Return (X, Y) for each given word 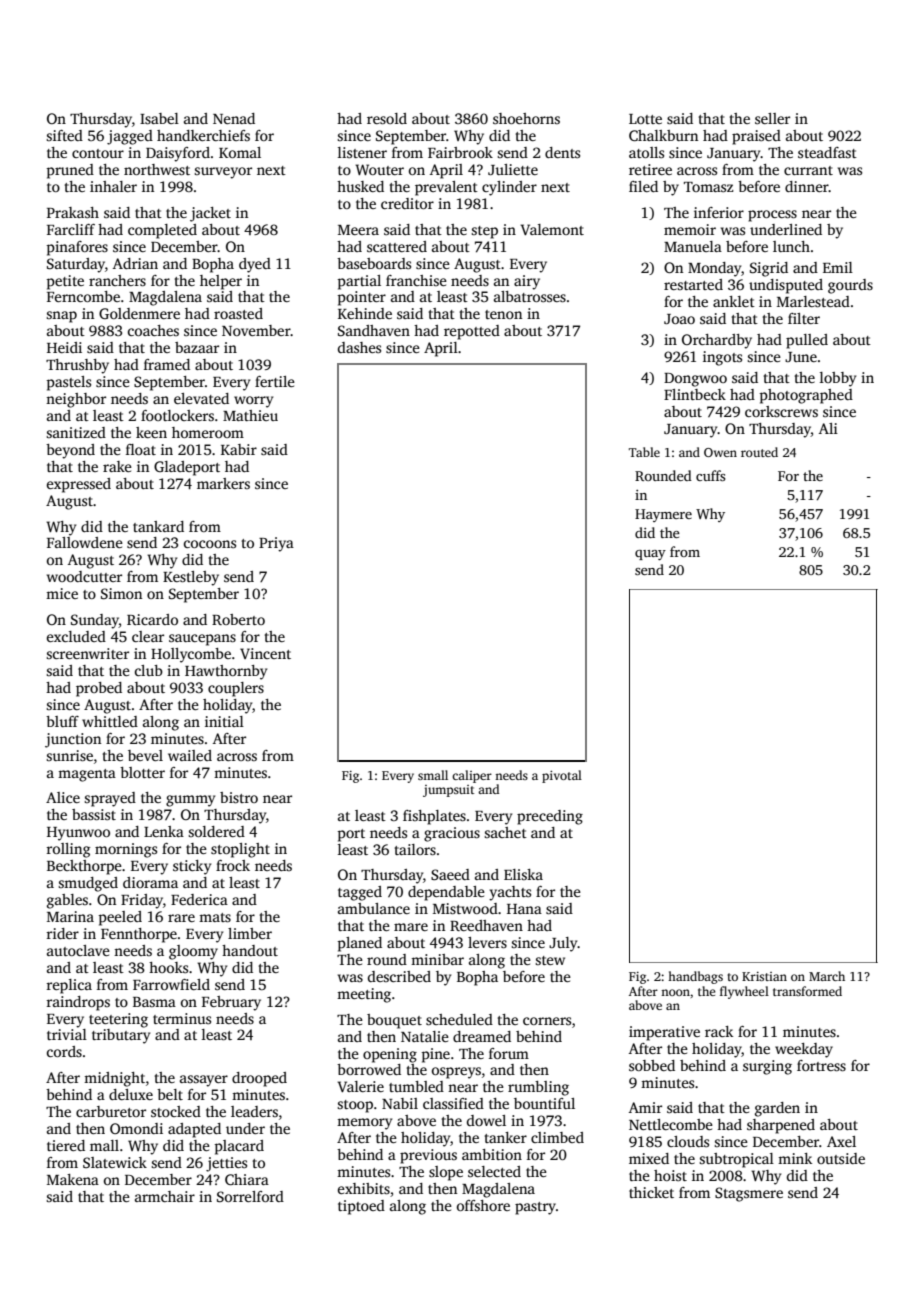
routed (759, 452)
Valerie (360, 1086)
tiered (66, 1145)
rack (719, 1031)
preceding (550, 817)
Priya (276, 544)
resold (387, 118)
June (801, 357)
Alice (63, 797)
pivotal (562, 776)
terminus (182, 1018)
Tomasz (709, 187)
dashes (359, 347)
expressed (79, 485)
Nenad (234, 118)
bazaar (197, 347)
